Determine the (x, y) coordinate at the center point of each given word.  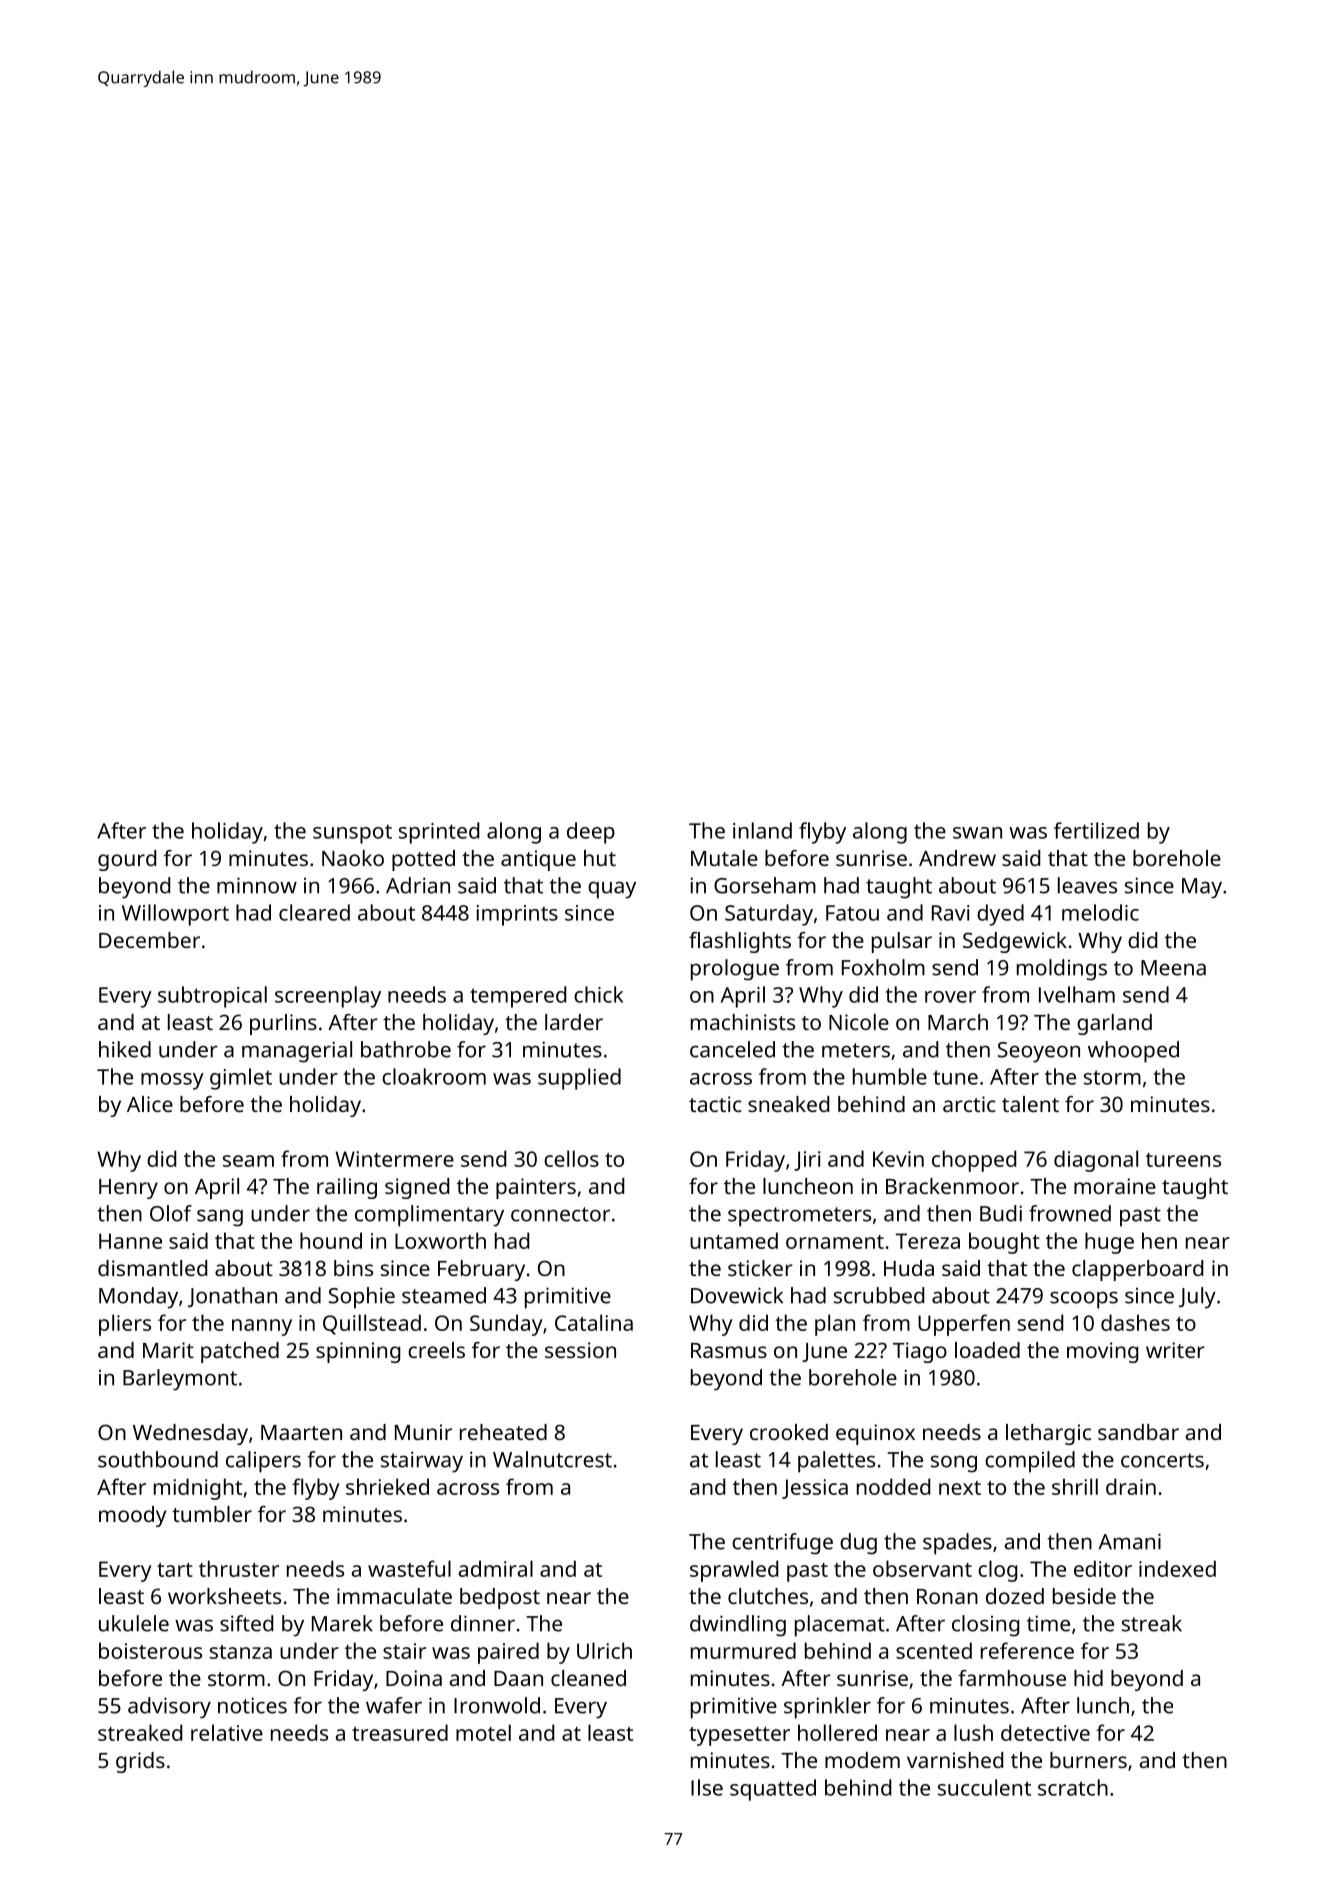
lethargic (1048, 1434)
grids (140, 1762)
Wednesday (190, 1434)
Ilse (707, 1787)
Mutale (724, 858)
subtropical (212, 997)
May (1202, 888)
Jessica (815, 1489)
